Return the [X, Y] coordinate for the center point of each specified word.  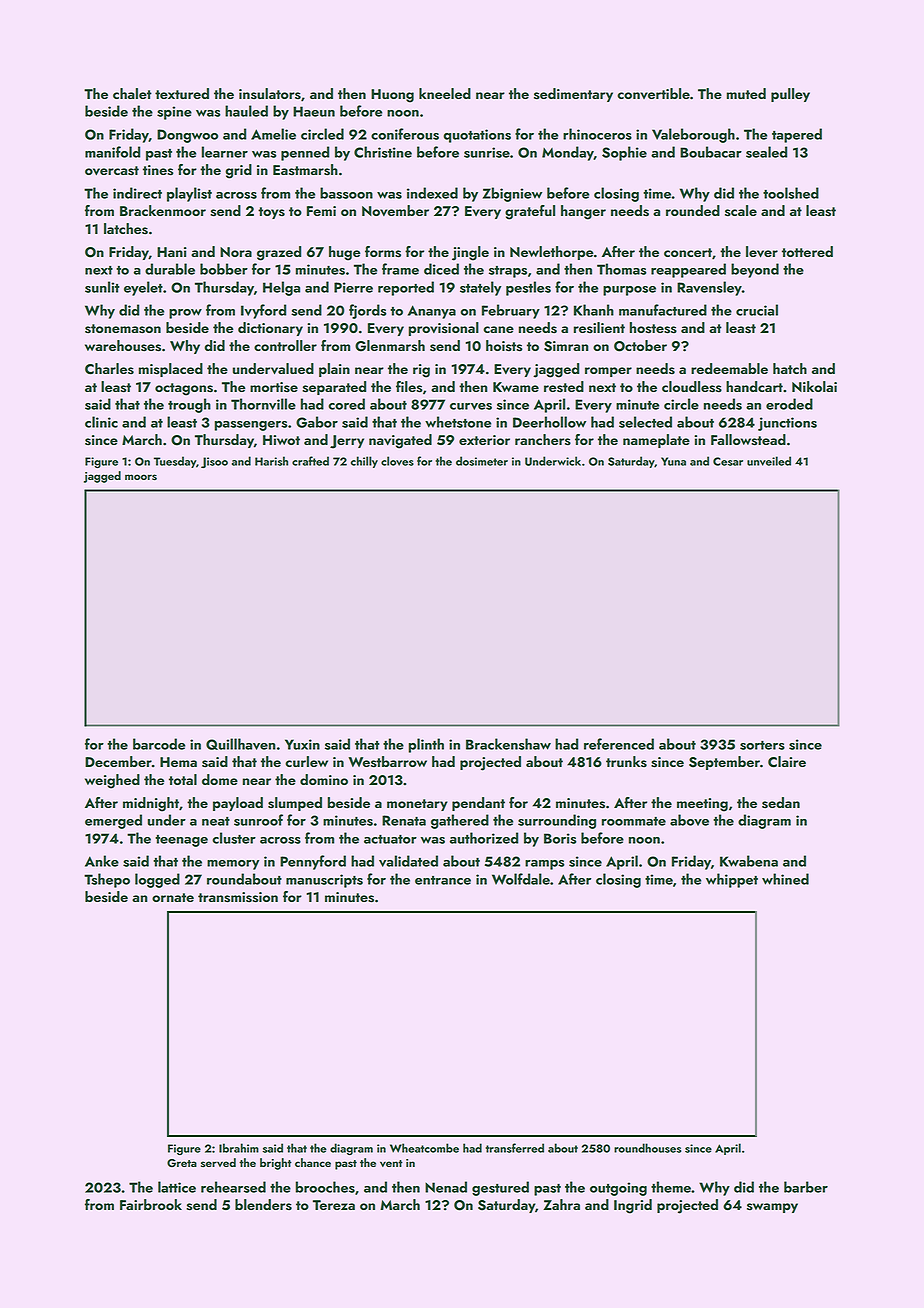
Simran [566, 346]
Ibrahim [239, 1148]
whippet [732, 880]
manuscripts [324, 881]
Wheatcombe [424, 1148]
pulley [790, 95]
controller [285, 345]
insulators [270, 94]
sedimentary [573, 95]
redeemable [729, 368]
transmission [238, 897]
